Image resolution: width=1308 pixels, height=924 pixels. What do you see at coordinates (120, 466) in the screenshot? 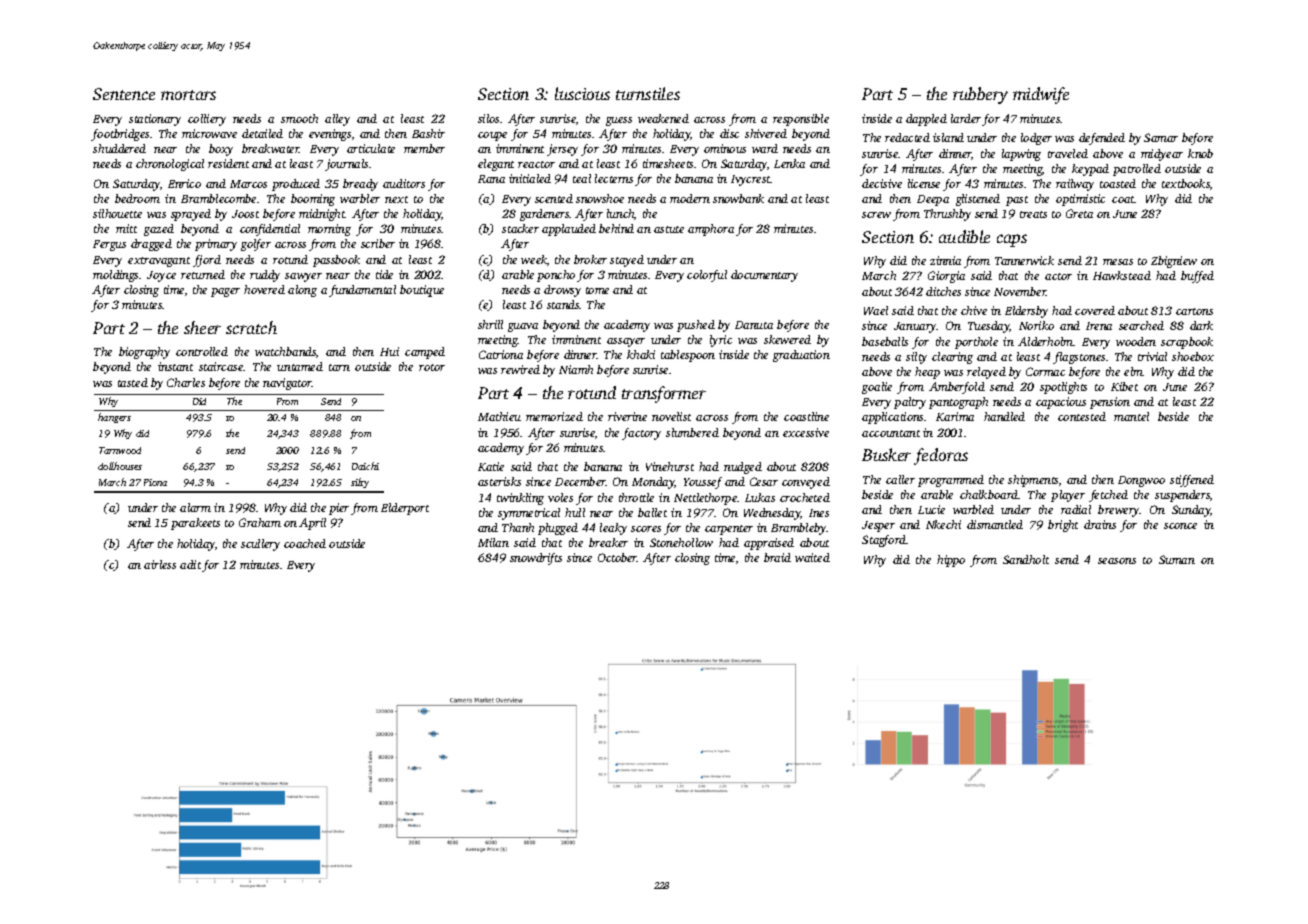
I see `dollhouses` at bounding box center [120, 466].
